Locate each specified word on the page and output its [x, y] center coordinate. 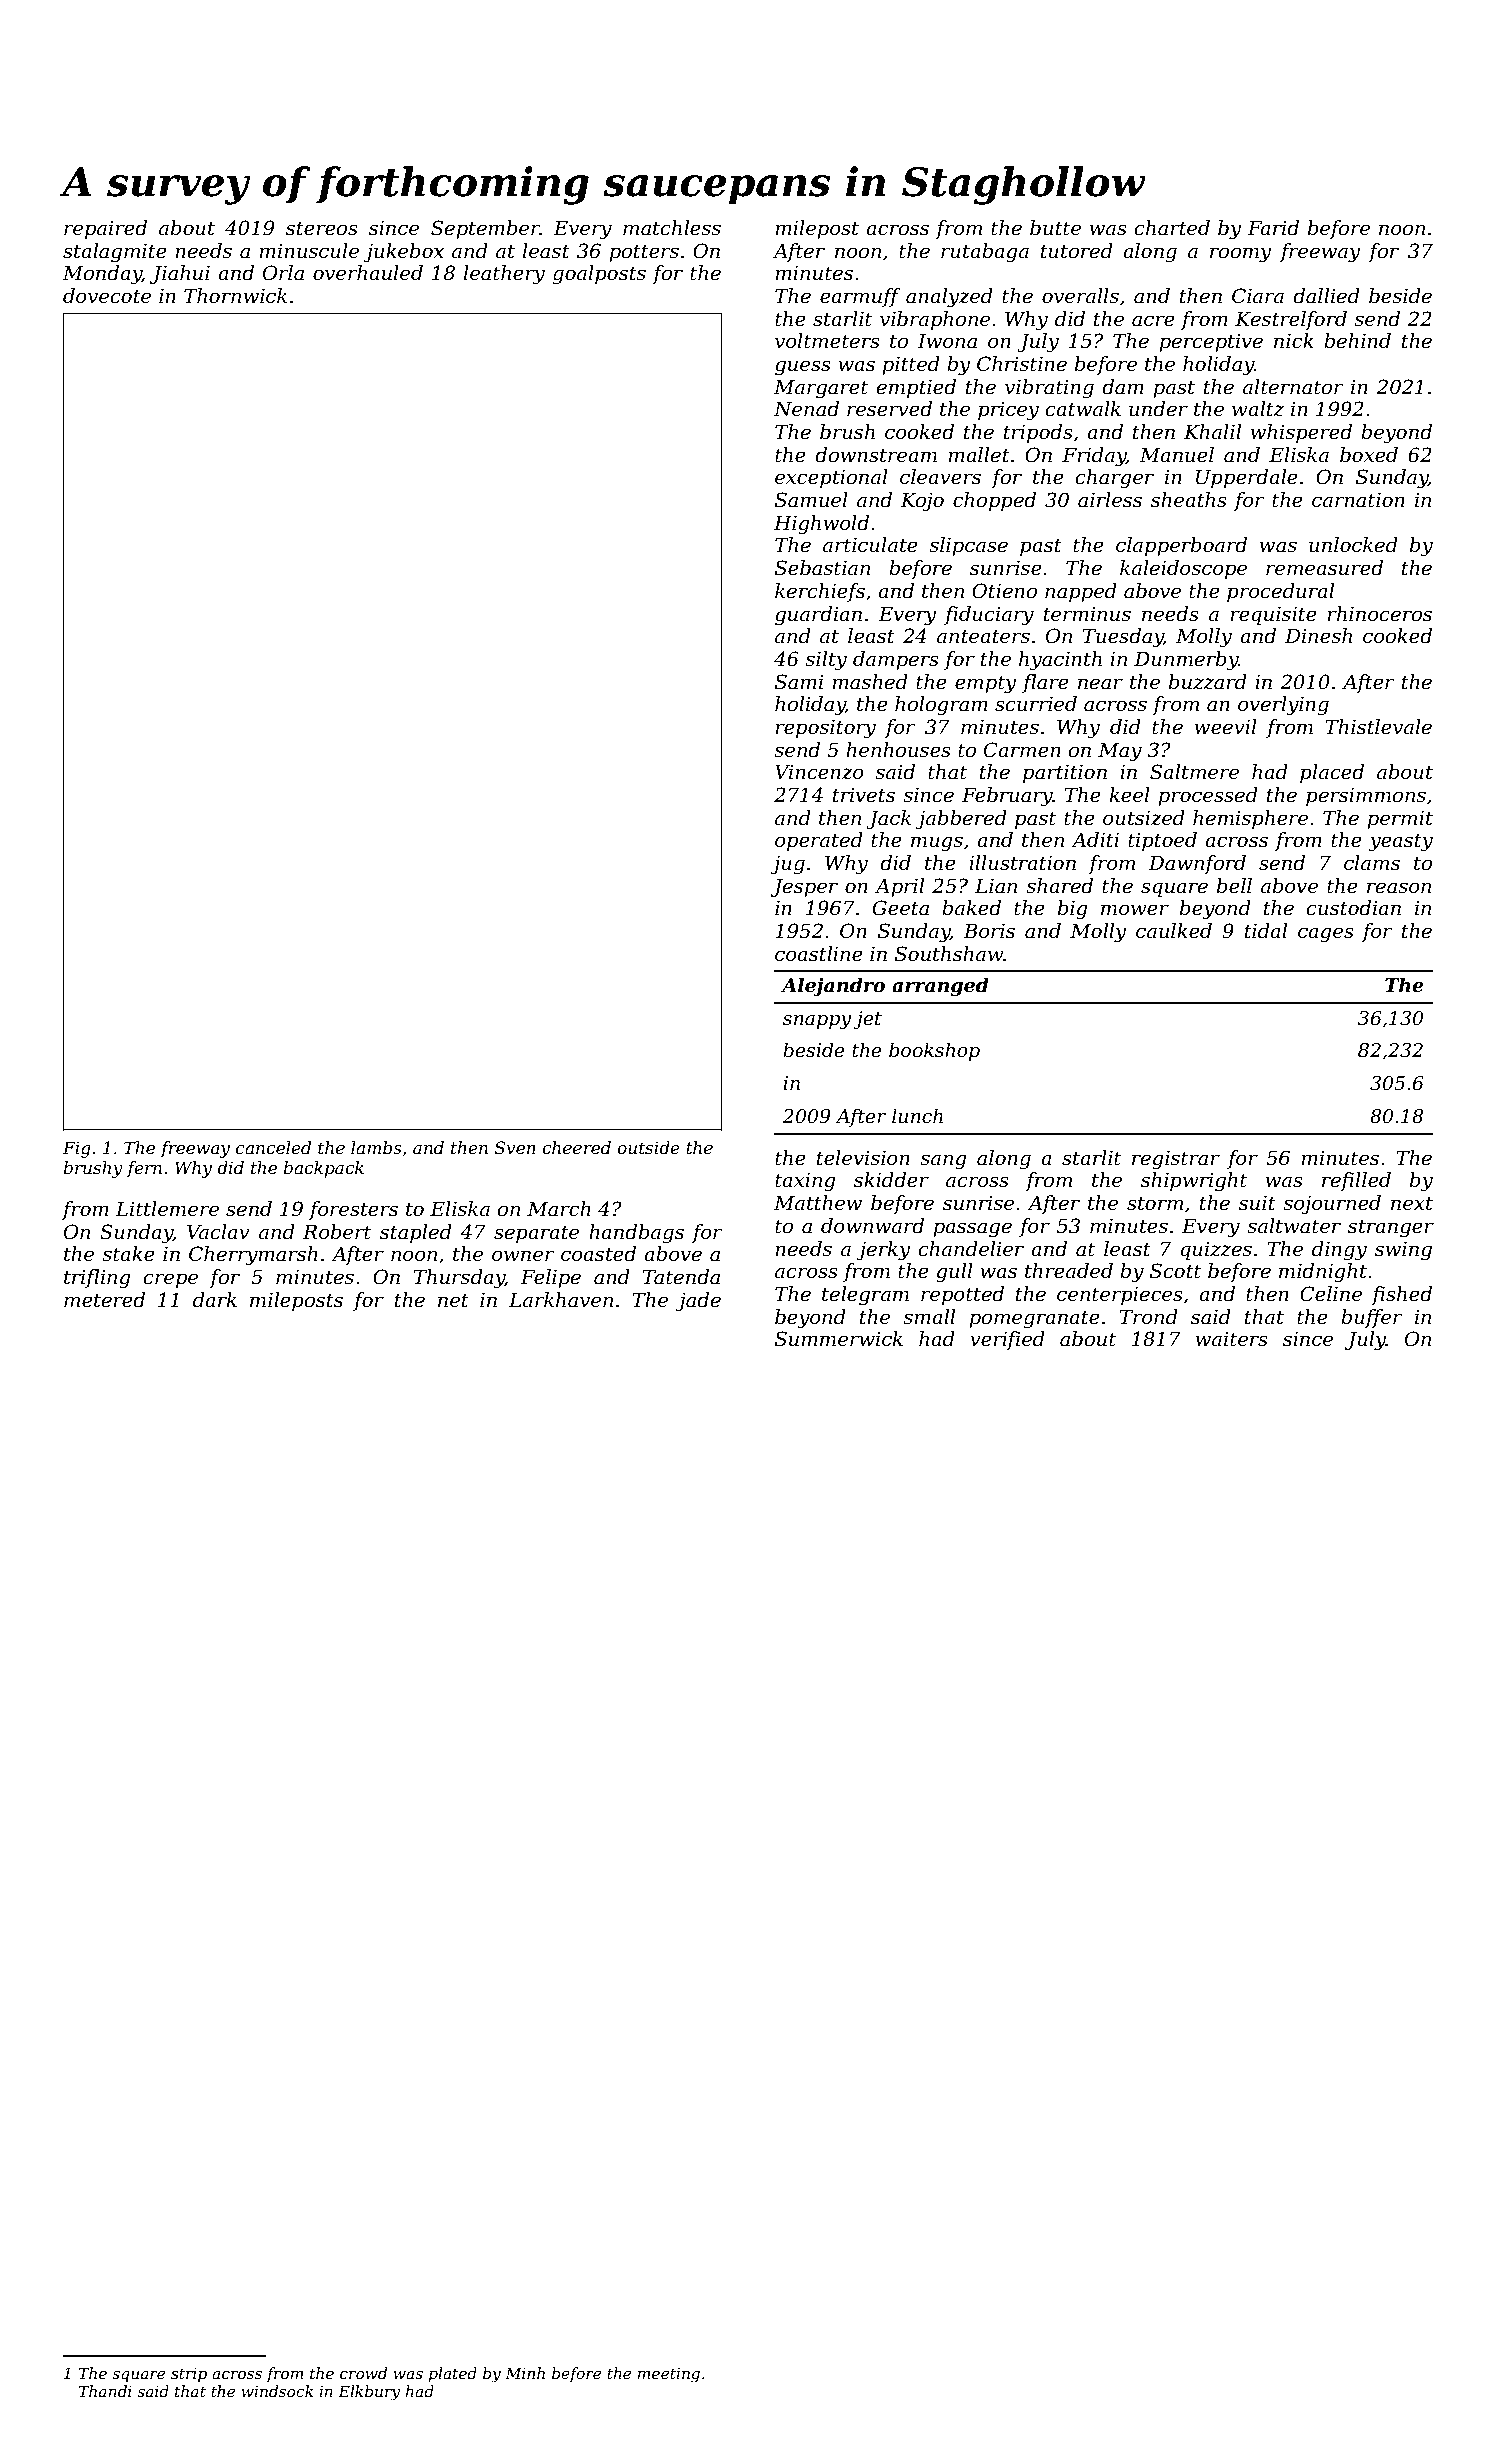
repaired [105, 229]
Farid [1273, 228]
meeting [669, 2375]
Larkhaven [561, 1300]
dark [215, 1300]
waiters [1232, 1339]
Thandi [105, 2391]
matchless [672, 228]
